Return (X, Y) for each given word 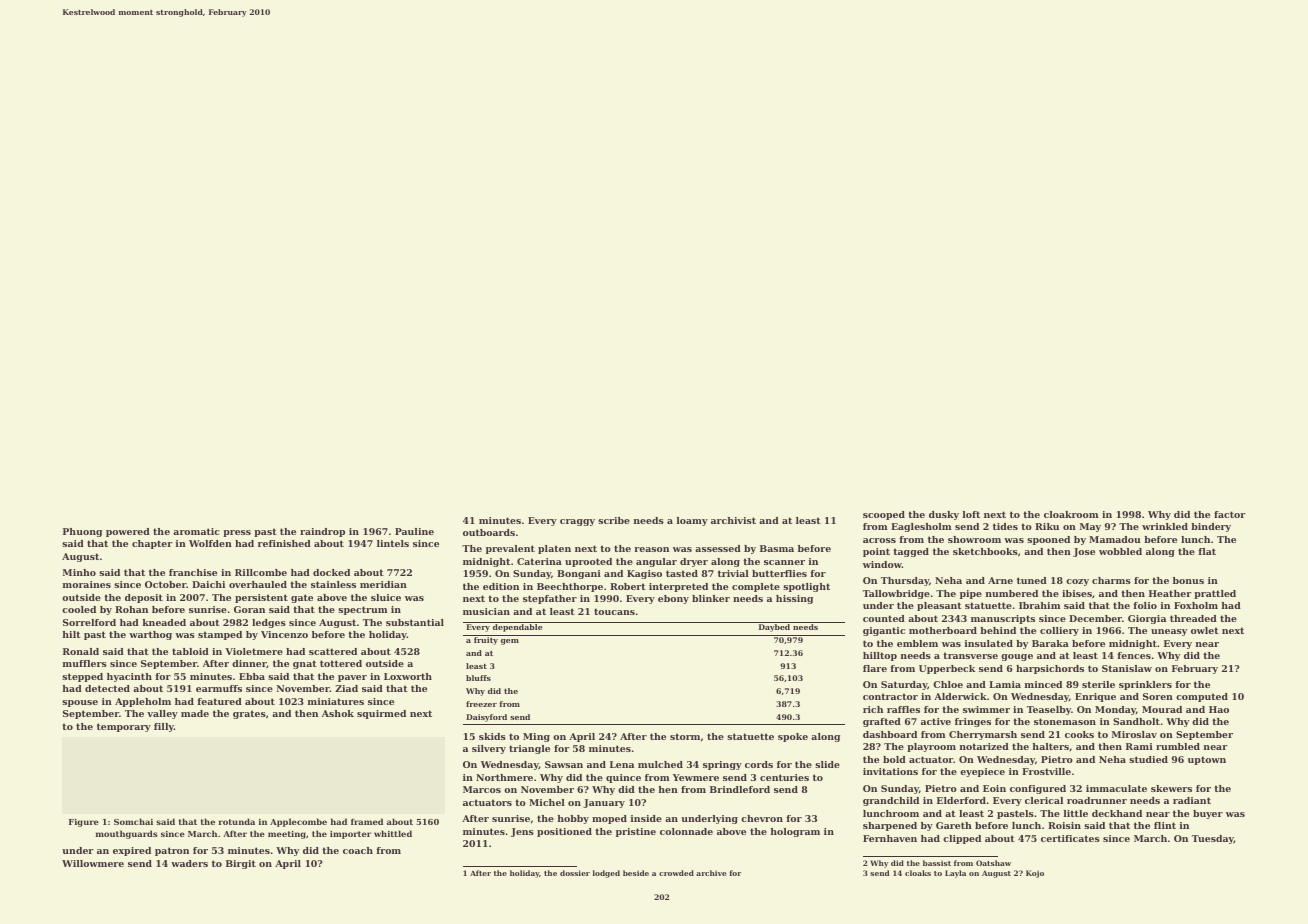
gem (510, 642)
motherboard (943, 630)
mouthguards (127, 834)
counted (884, 618)
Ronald (81, 651)
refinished (284, 543)
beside (636, 873)
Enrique (1095, 697)
